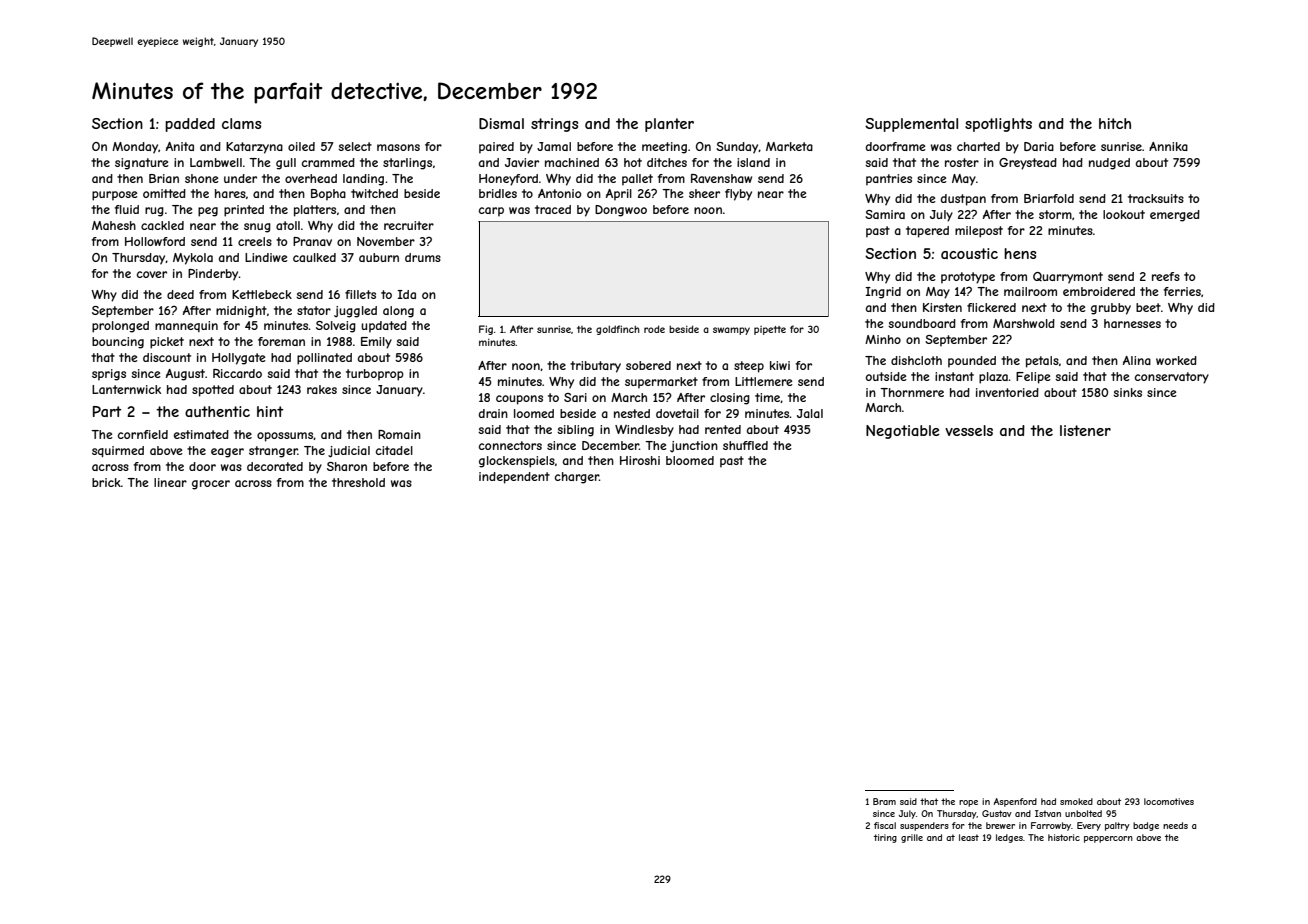 Image resolution: width=1308 pixels, height=924 pixels. What do you see at coordinates (912, 838) in the image?
I see `grille` at bounding box center [912, 838].
